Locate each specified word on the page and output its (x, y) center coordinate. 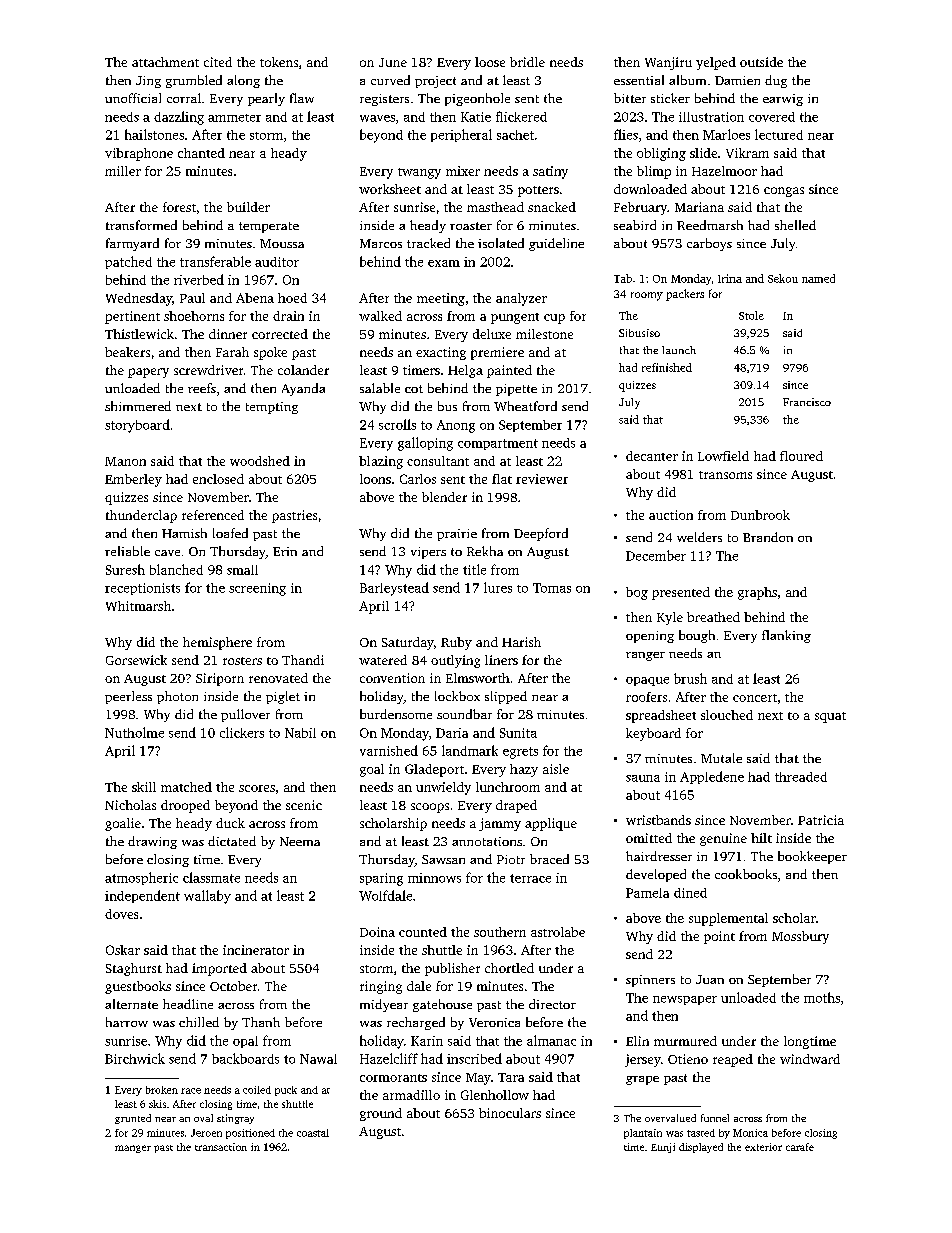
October (233, 986)
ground (381, 1114)
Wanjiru (668, 63)
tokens (279, 62)
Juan (710, 979)
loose (490, 62)
